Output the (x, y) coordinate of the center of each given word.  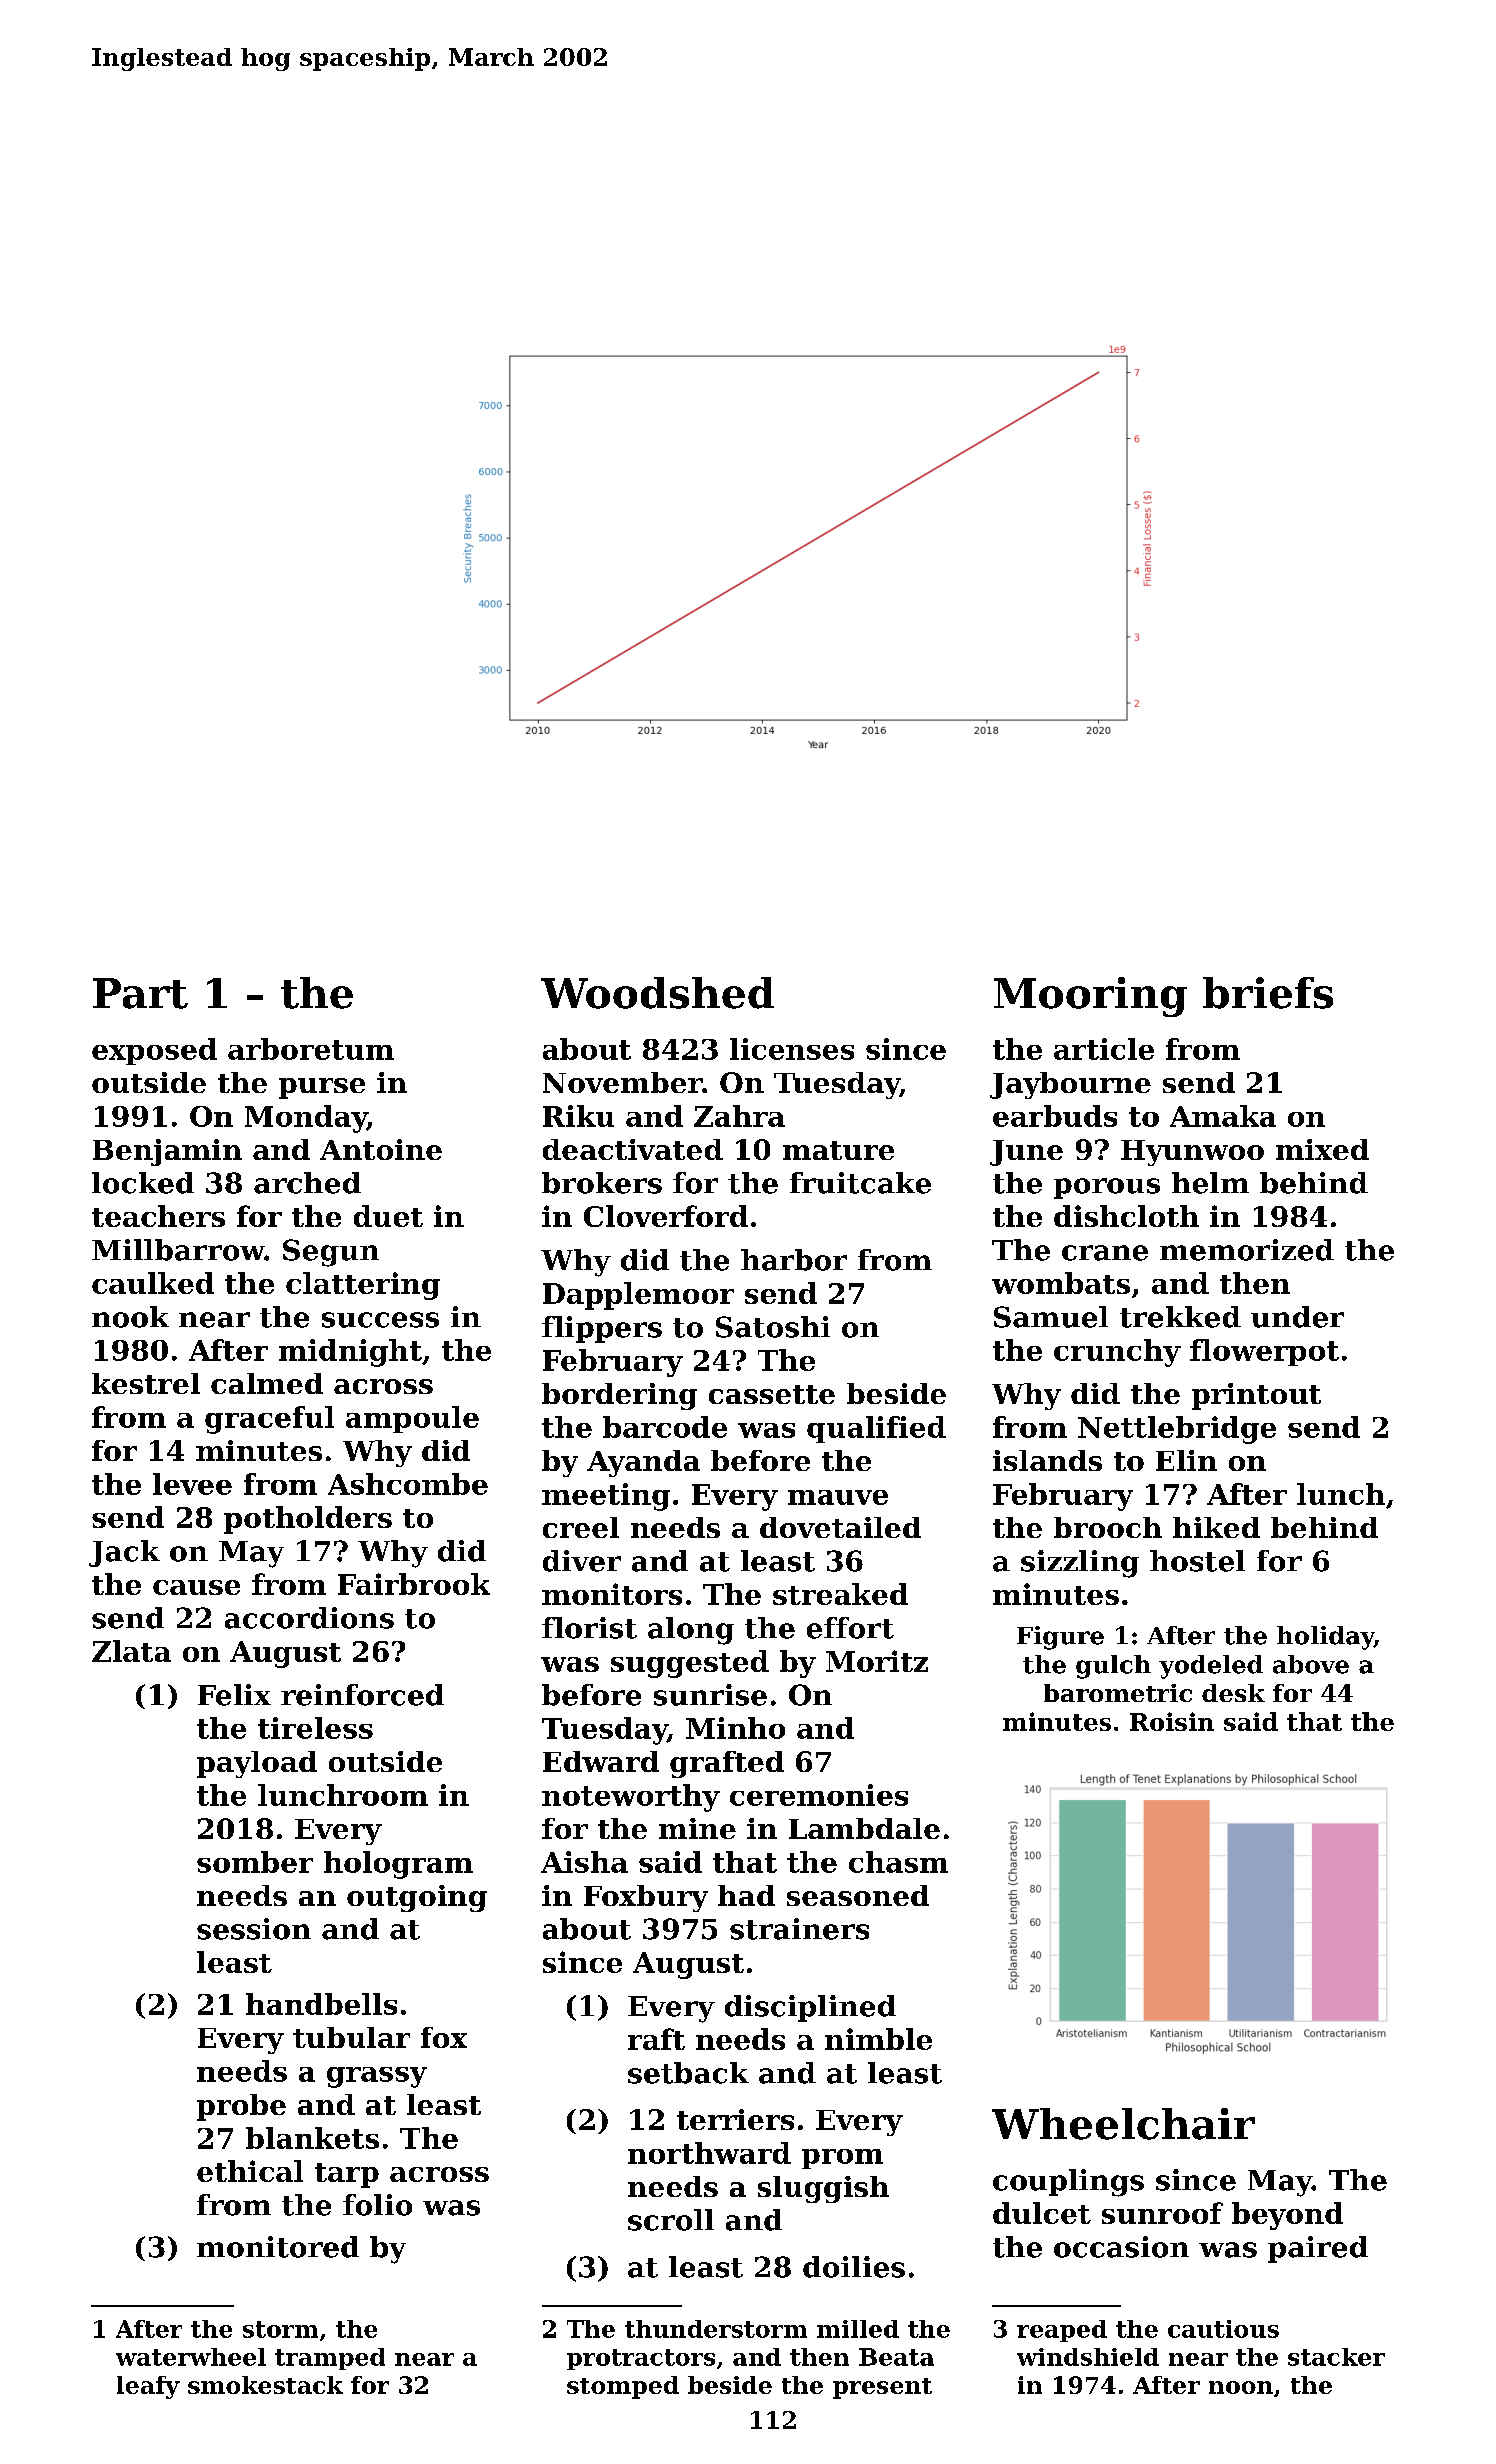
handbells (321, 2004)
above (1311, 1664)
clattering (363, 1286)
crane (1105, 1253)
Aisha (584, 1862)
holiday (1325, 1638)
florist (589, 1628)
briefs (1268, 993)
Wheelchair (1123, 2124)
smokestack (265, 2385)
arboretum (311, 1049)
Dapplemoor (638, 1296)
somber (255, 1862)
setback (688, 2073)
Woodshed (657, 993)
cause (196, 1587)
